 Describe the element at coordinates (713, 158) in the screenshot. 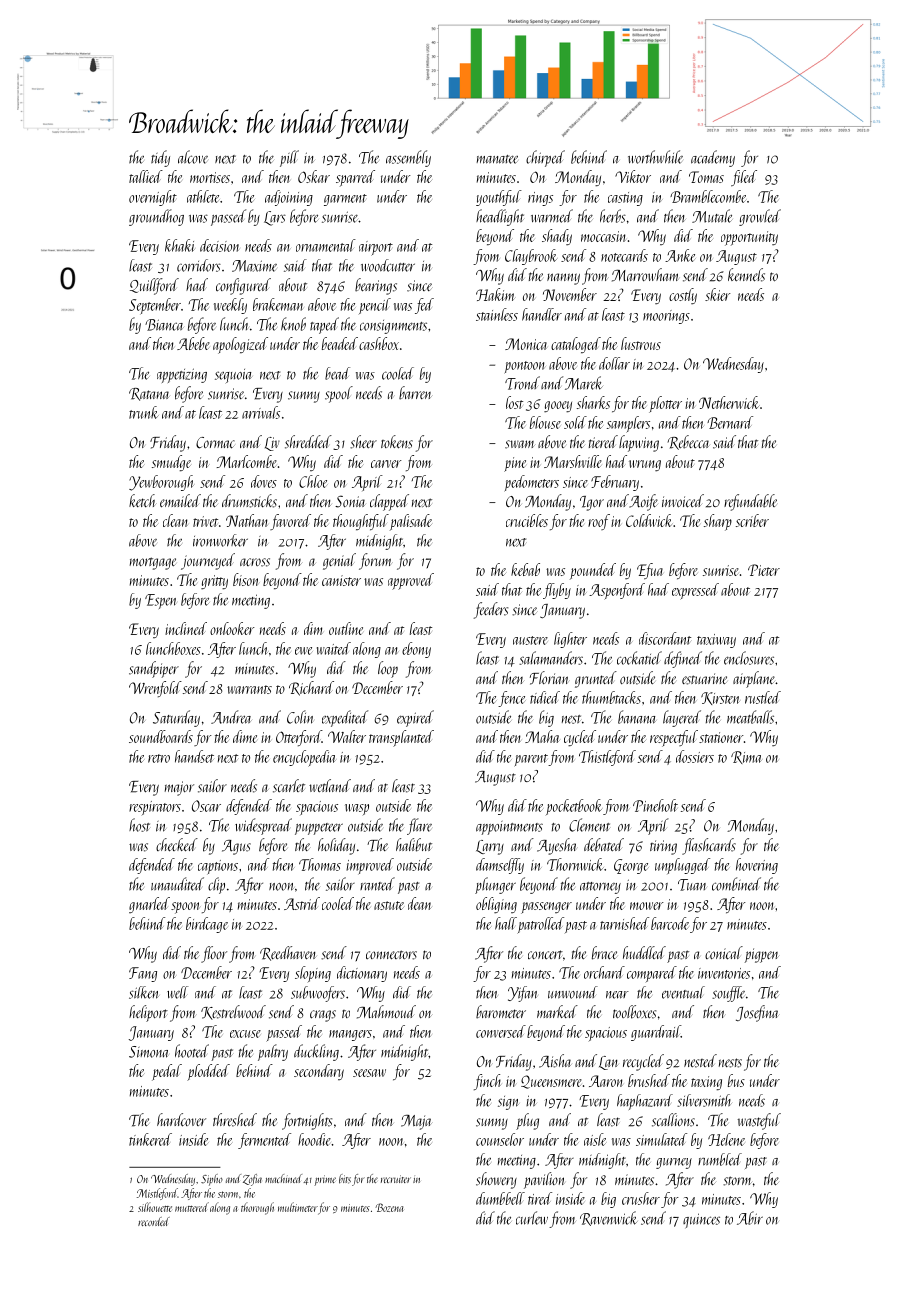

I see `academy` at that location.
